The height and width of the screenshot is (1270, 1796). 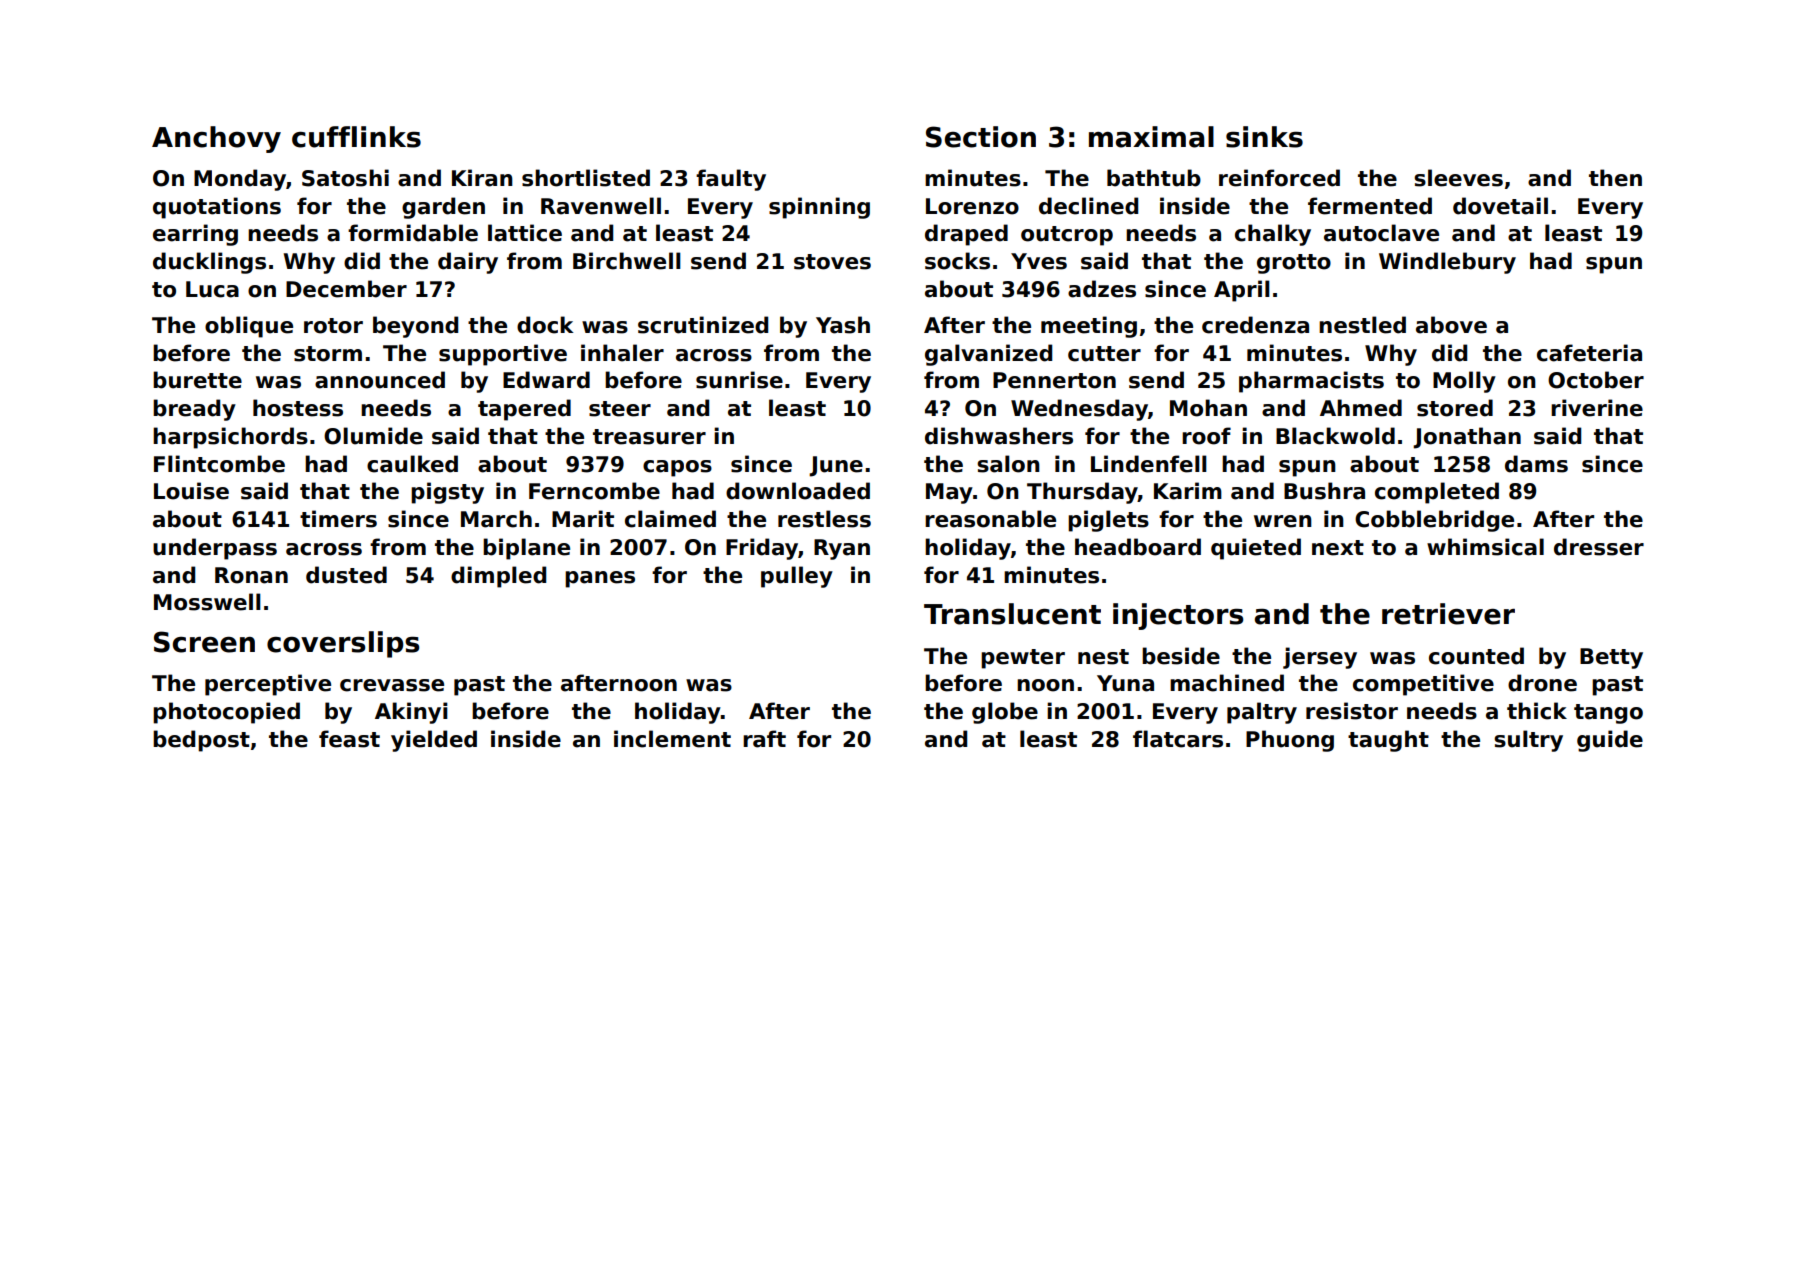 I want to click on harpsichords, so click(x=230, y=438).
